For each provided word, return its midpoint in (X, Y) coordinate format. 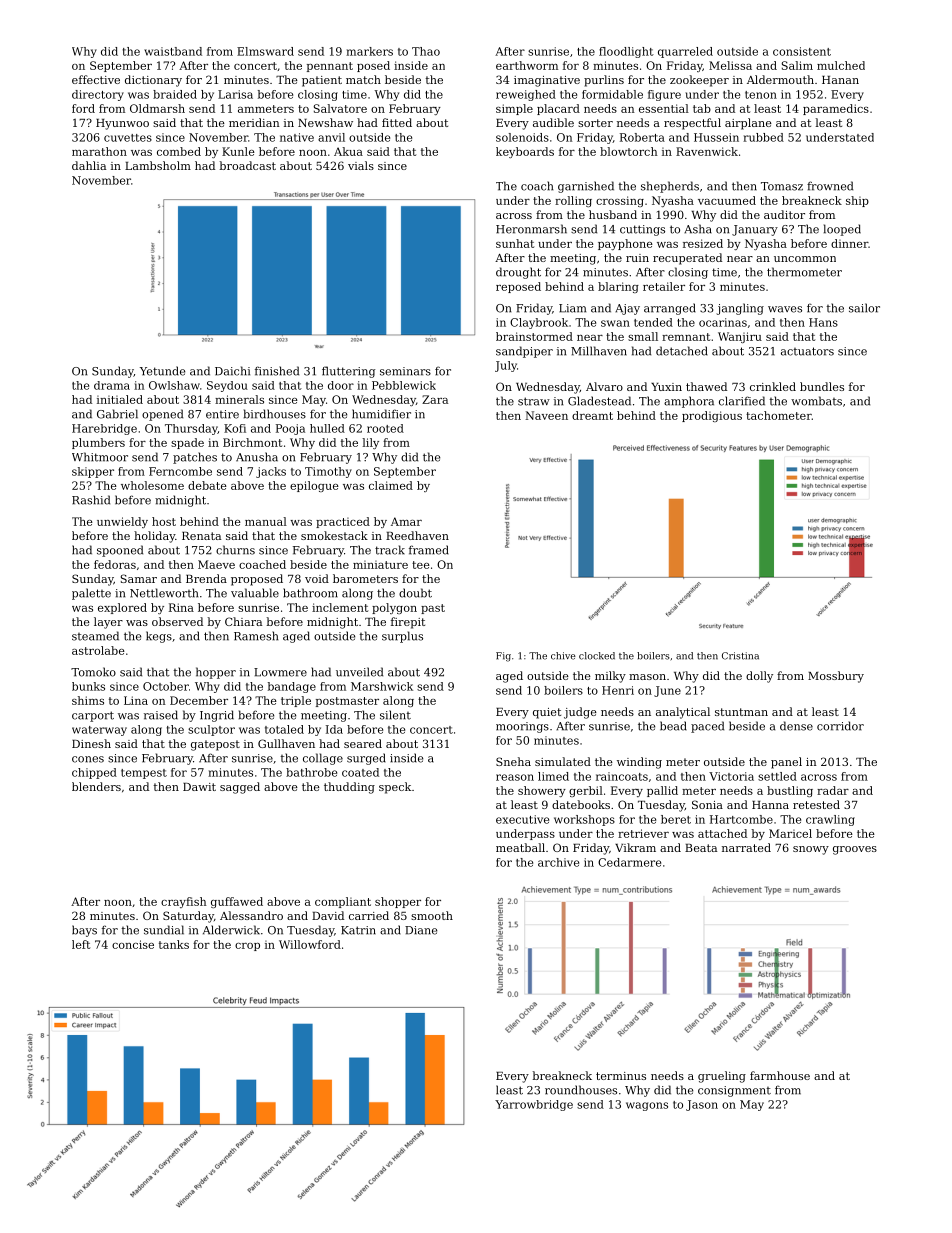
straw (534, 401)
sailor (864, 308)
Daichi (232, 371)
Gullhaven (286, 743)
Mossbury (836, 677)
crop (247, 947)
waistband (173, 51)
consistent (802, 51)
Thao (426, 51)
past (433, 609)
